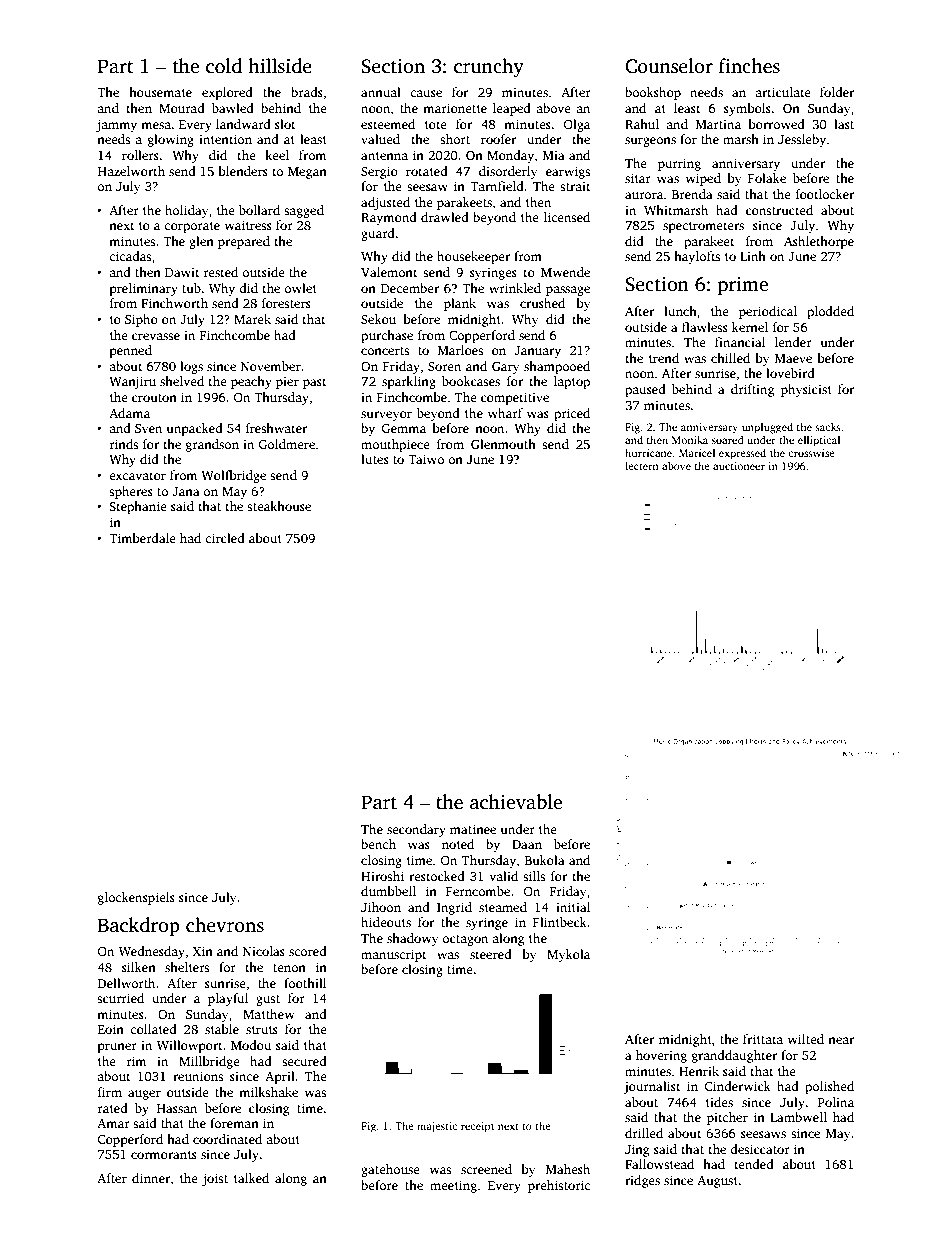 The height and width of the screenshot is (1233, 952). I want to click on talked, so click(251, 1178).
